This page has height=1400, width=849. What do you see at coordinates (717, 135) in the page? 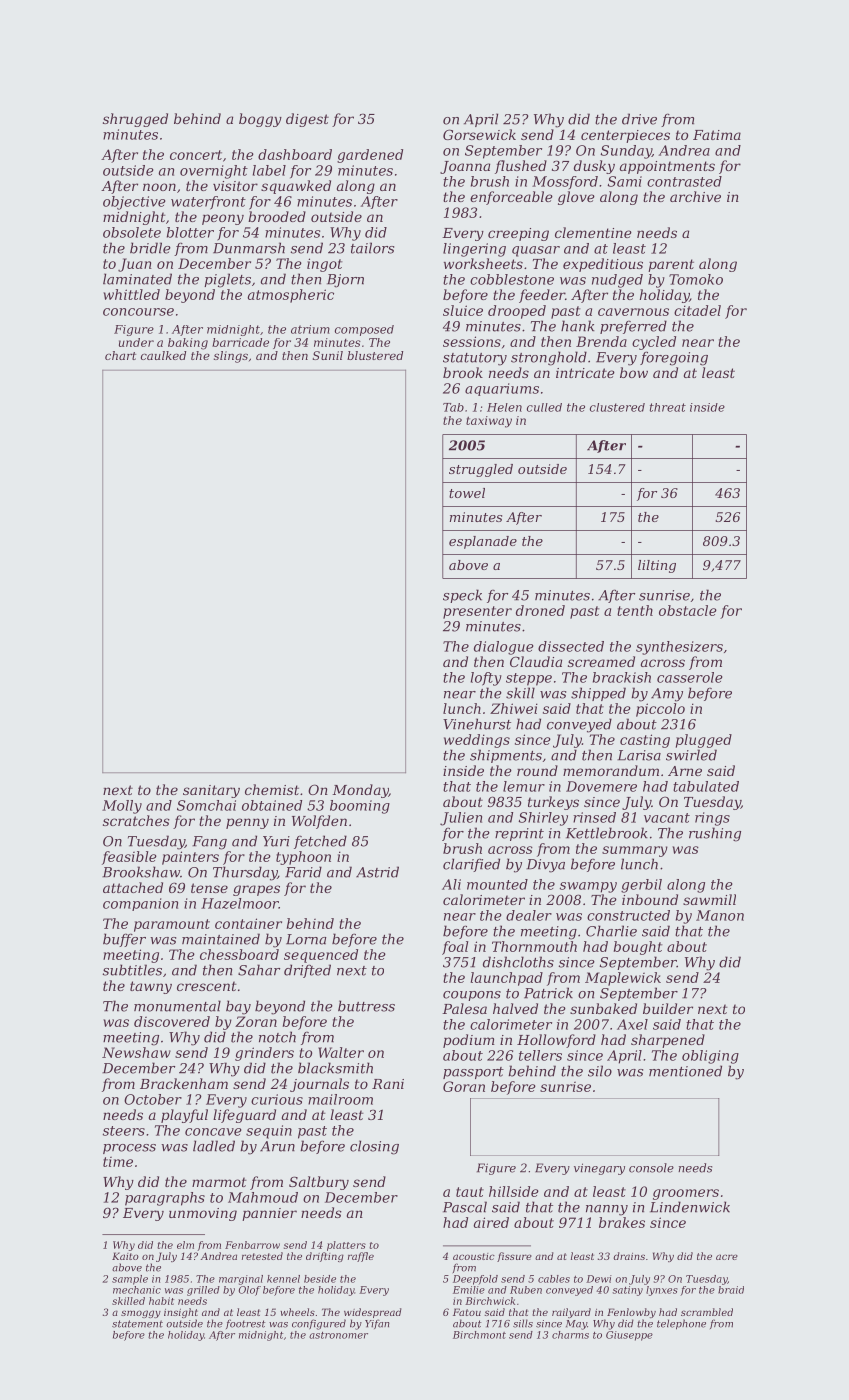
I see `Fatima` at bounding box center [717, 135].
